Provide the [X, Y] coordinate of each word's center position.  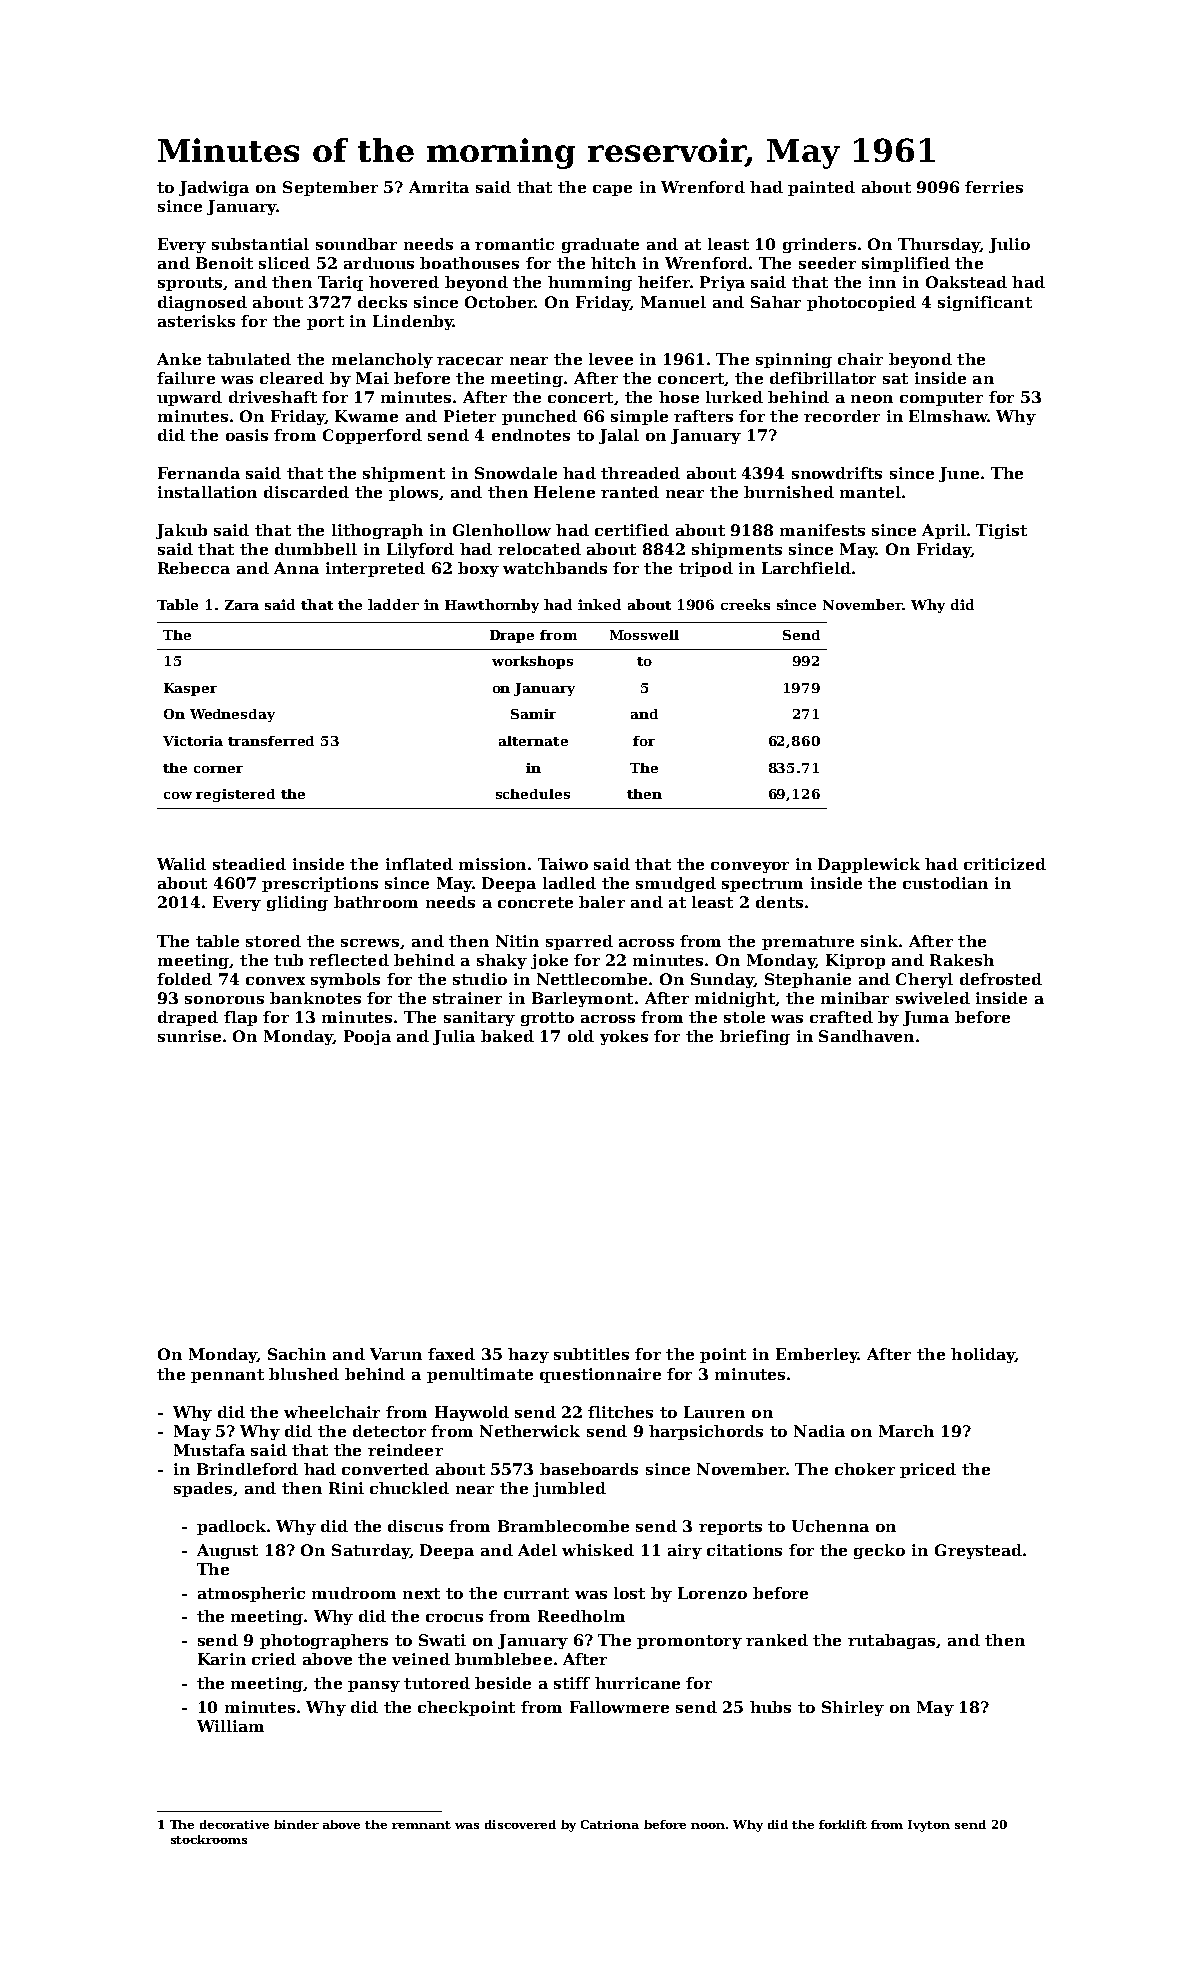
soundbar [356, 244]
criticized [1005, 864]
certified [632, 530]
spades [203, 1489]
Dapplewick [869, 865]
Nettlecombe [592, 979]
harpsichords [706, 1432]
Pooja [367, 1037]
